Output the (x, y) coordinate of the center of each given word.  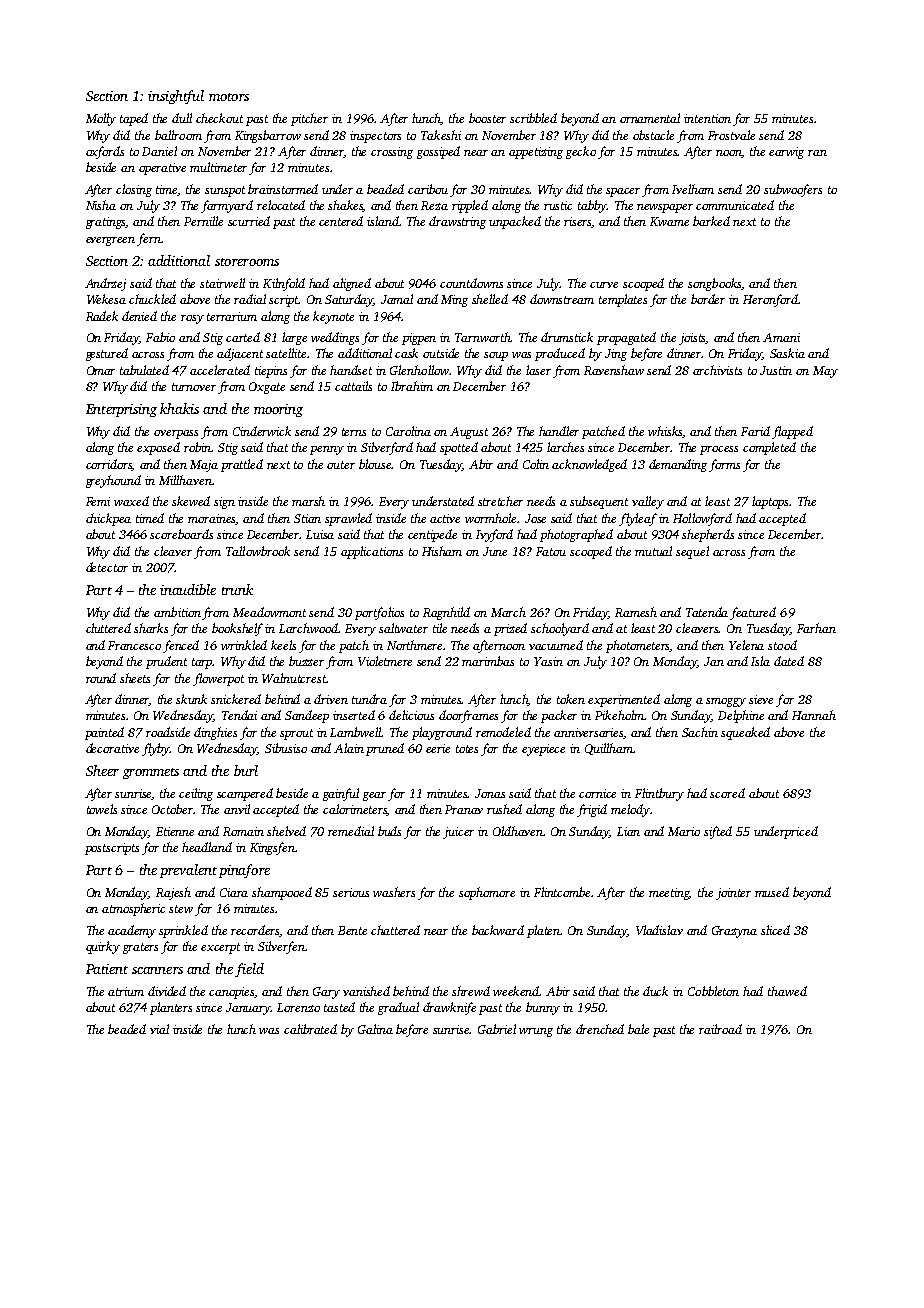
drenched (600, 1029)
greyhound (113, 481)
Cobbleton (713, 991)
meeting (669, 894)
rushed (504, 809)
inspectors (375, 137)
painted (104, 733)
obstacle (653, 135)
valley (648, 502)
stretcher (500, 501)
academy (132, 931)
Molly (101, 119)
